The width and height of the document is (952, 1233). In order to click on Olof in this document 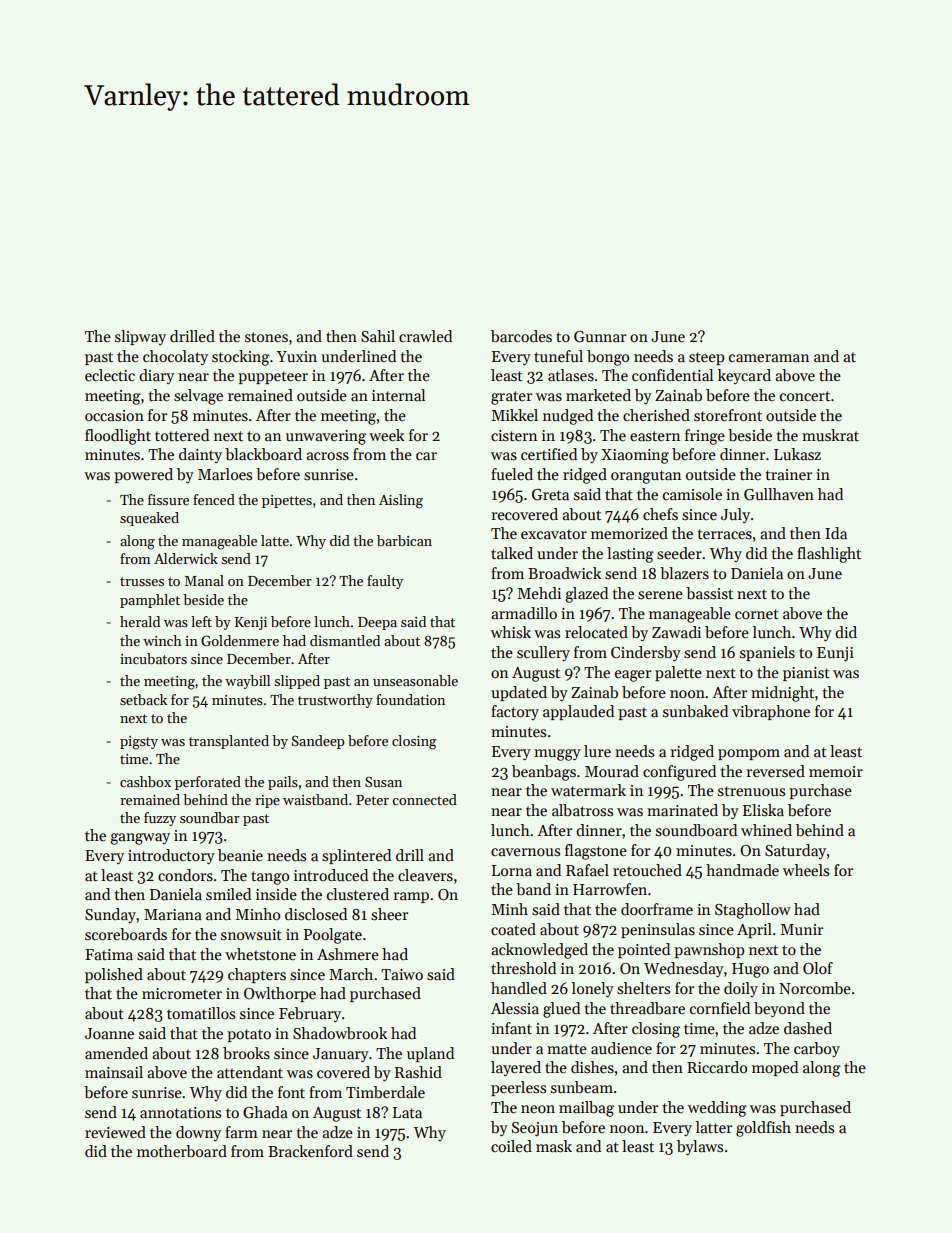, I will do `click(818, 968)`.
